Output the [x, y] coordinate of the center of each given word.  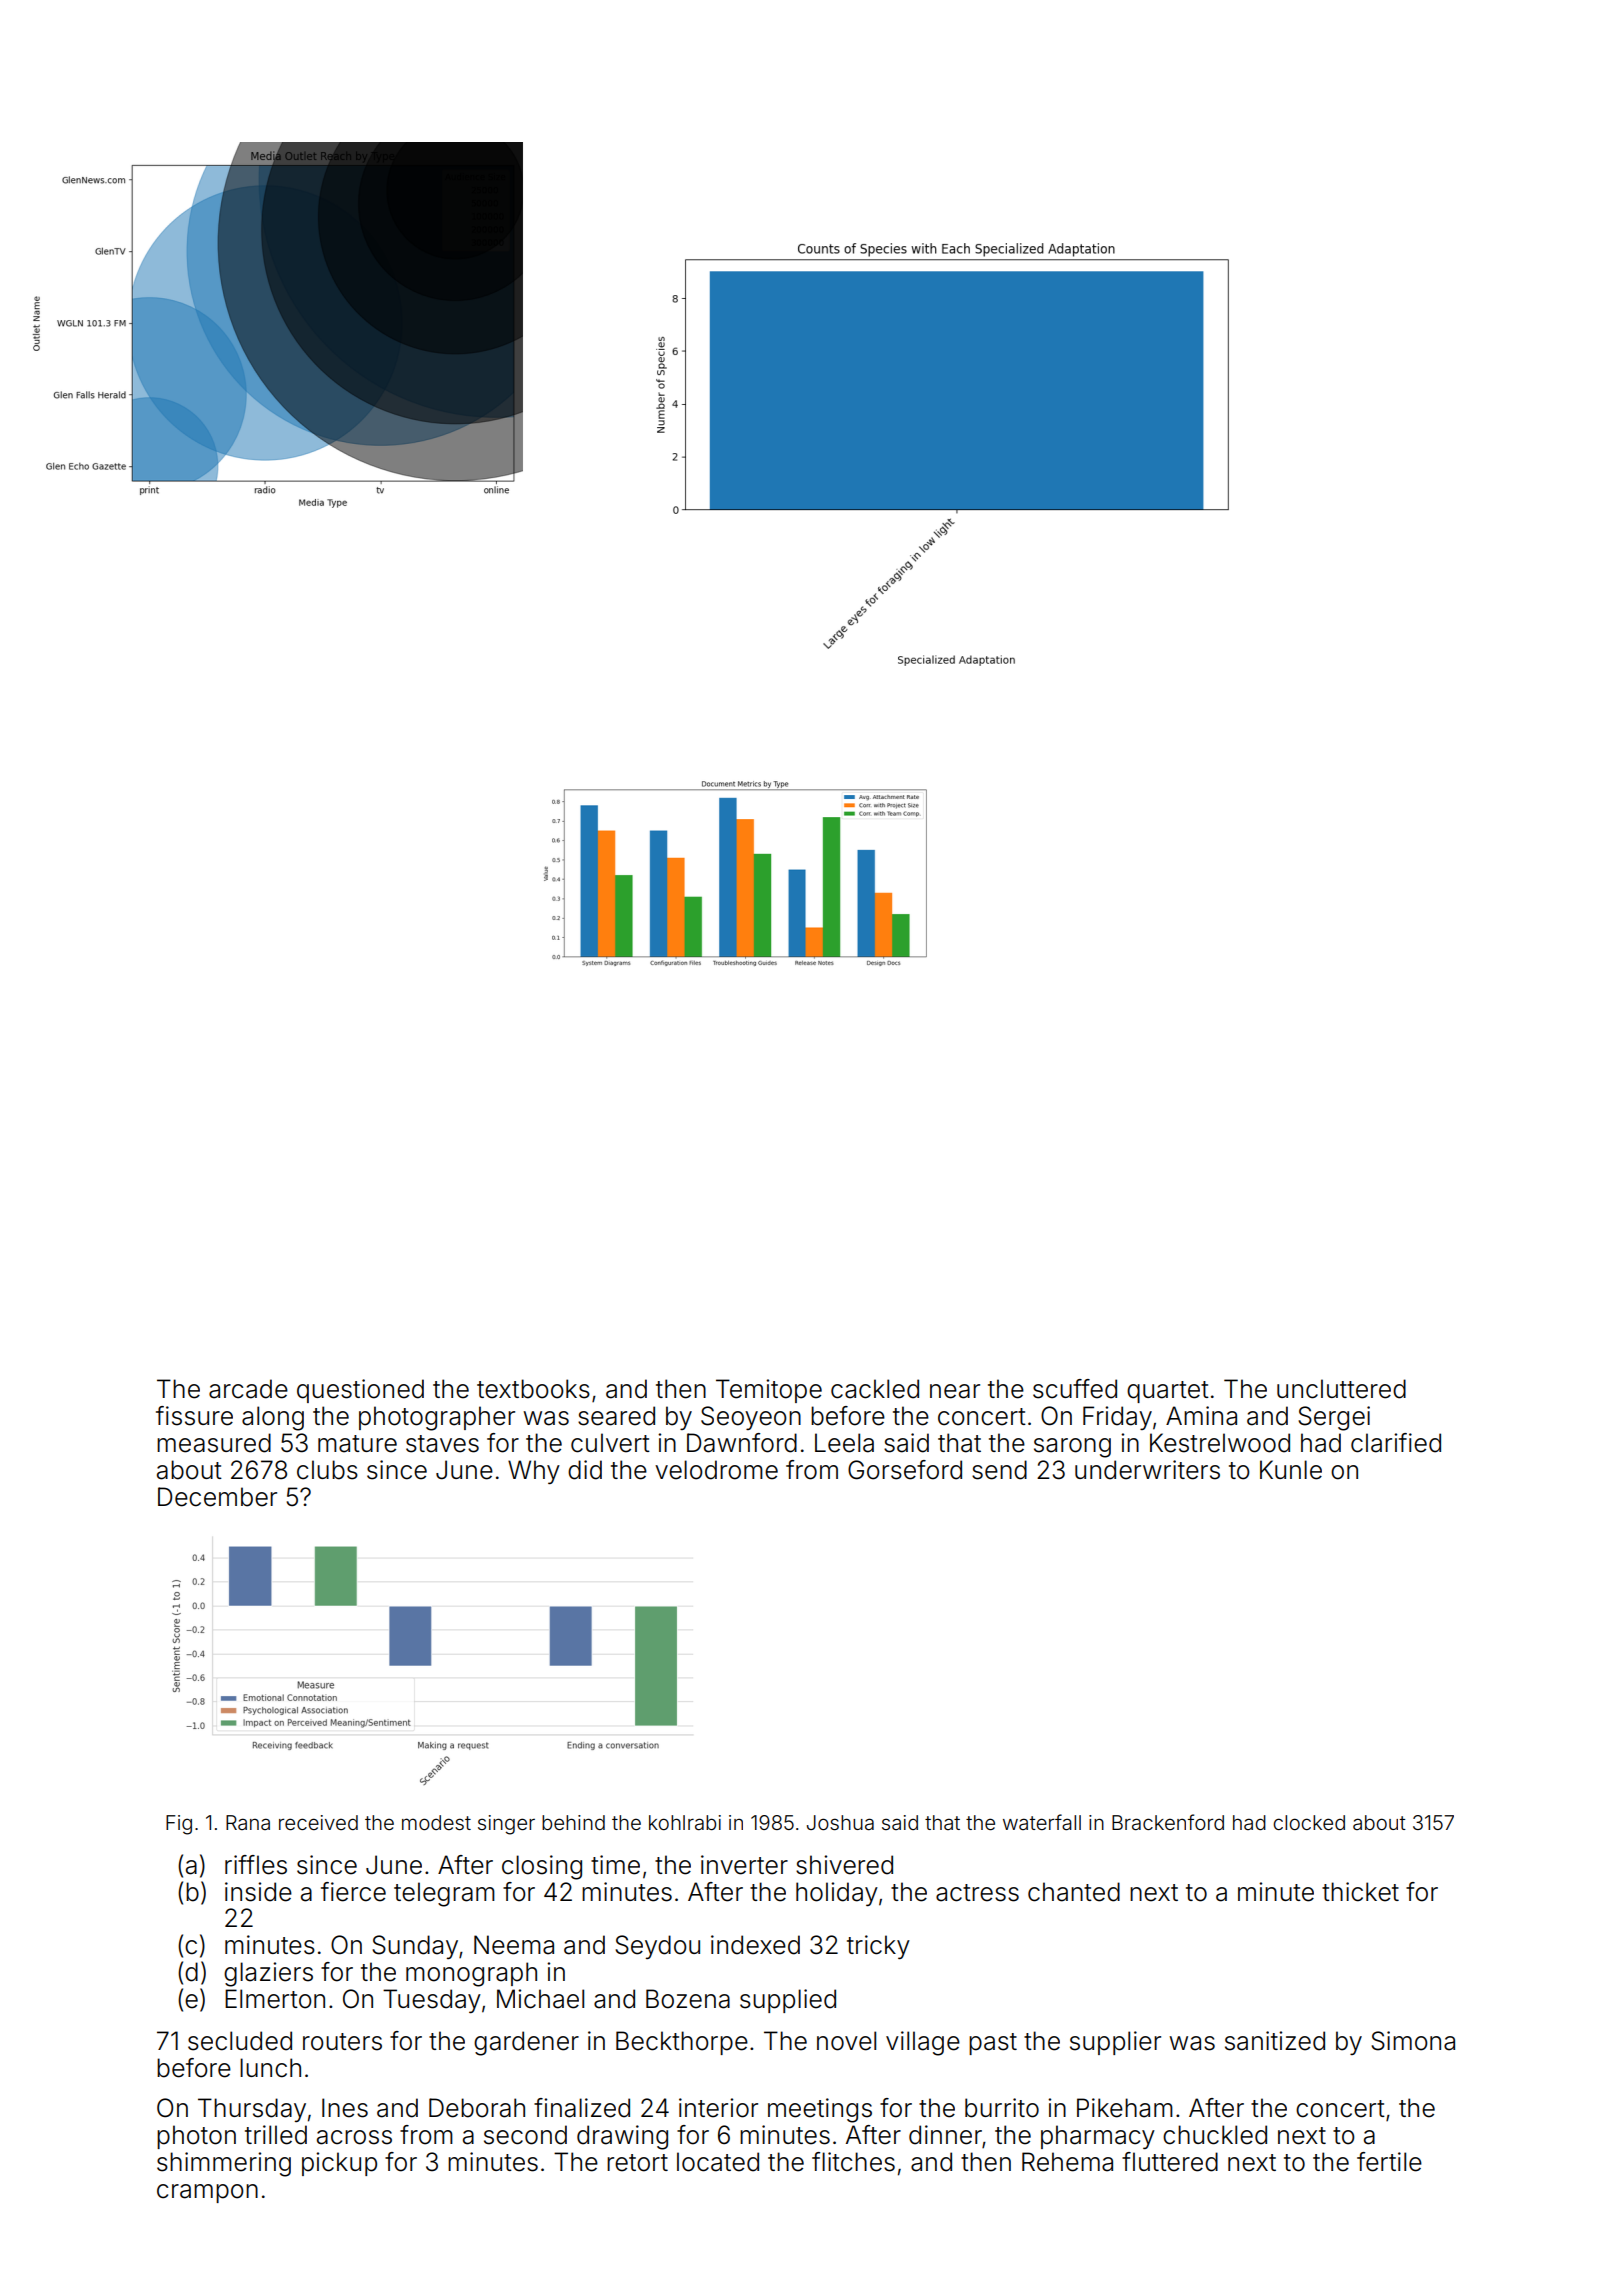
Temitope [769, 1391]
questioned [360, 1391]
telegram [444, 1894]
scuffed [1075, 1389]
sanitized [1275, 2041]
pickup [339, 2164]
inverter [744, 1865]
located [718, 2162]
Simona [1413, 2041]
